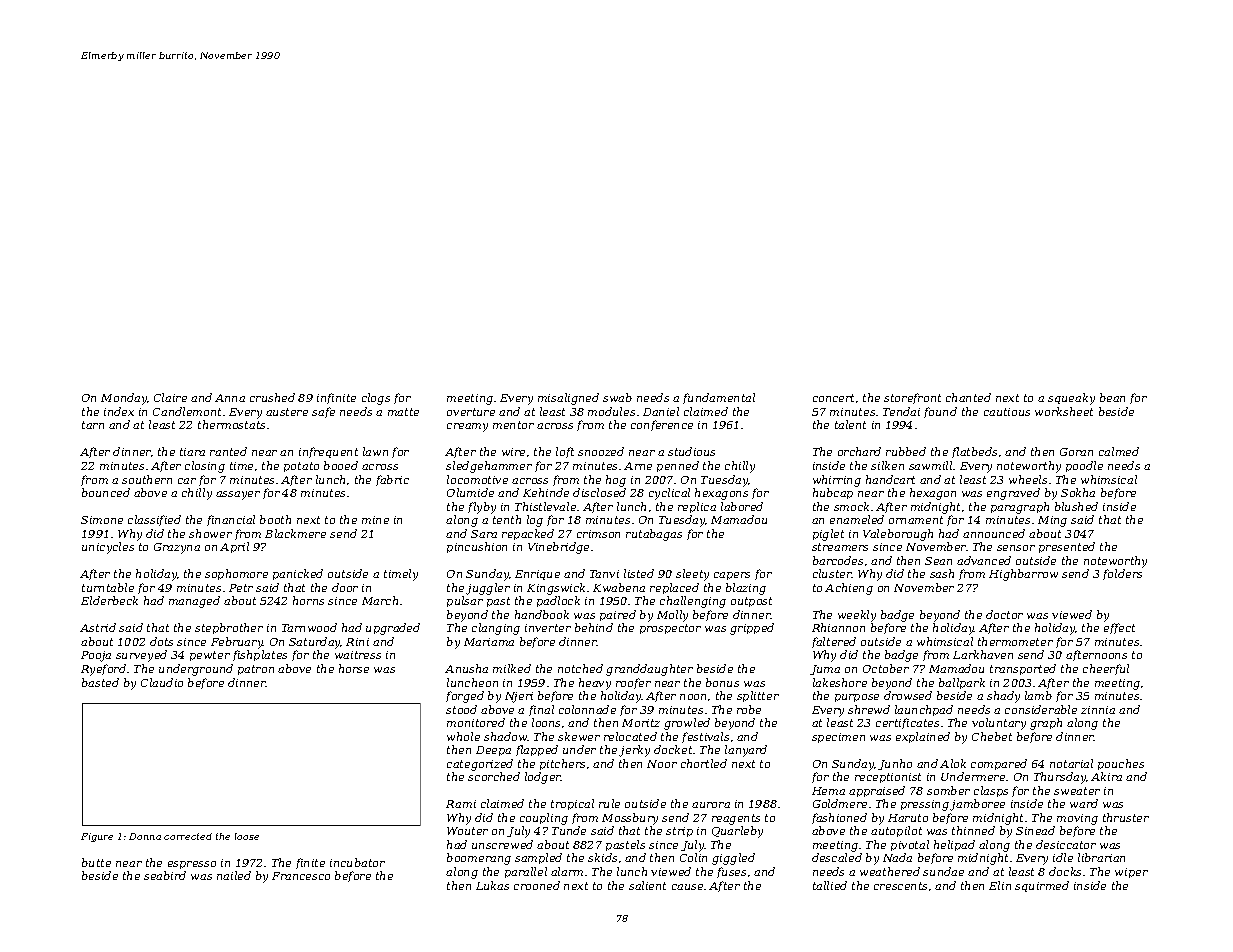 The height and width of the page is (952, 1233). I want to click on labored, so click(742, 506).
